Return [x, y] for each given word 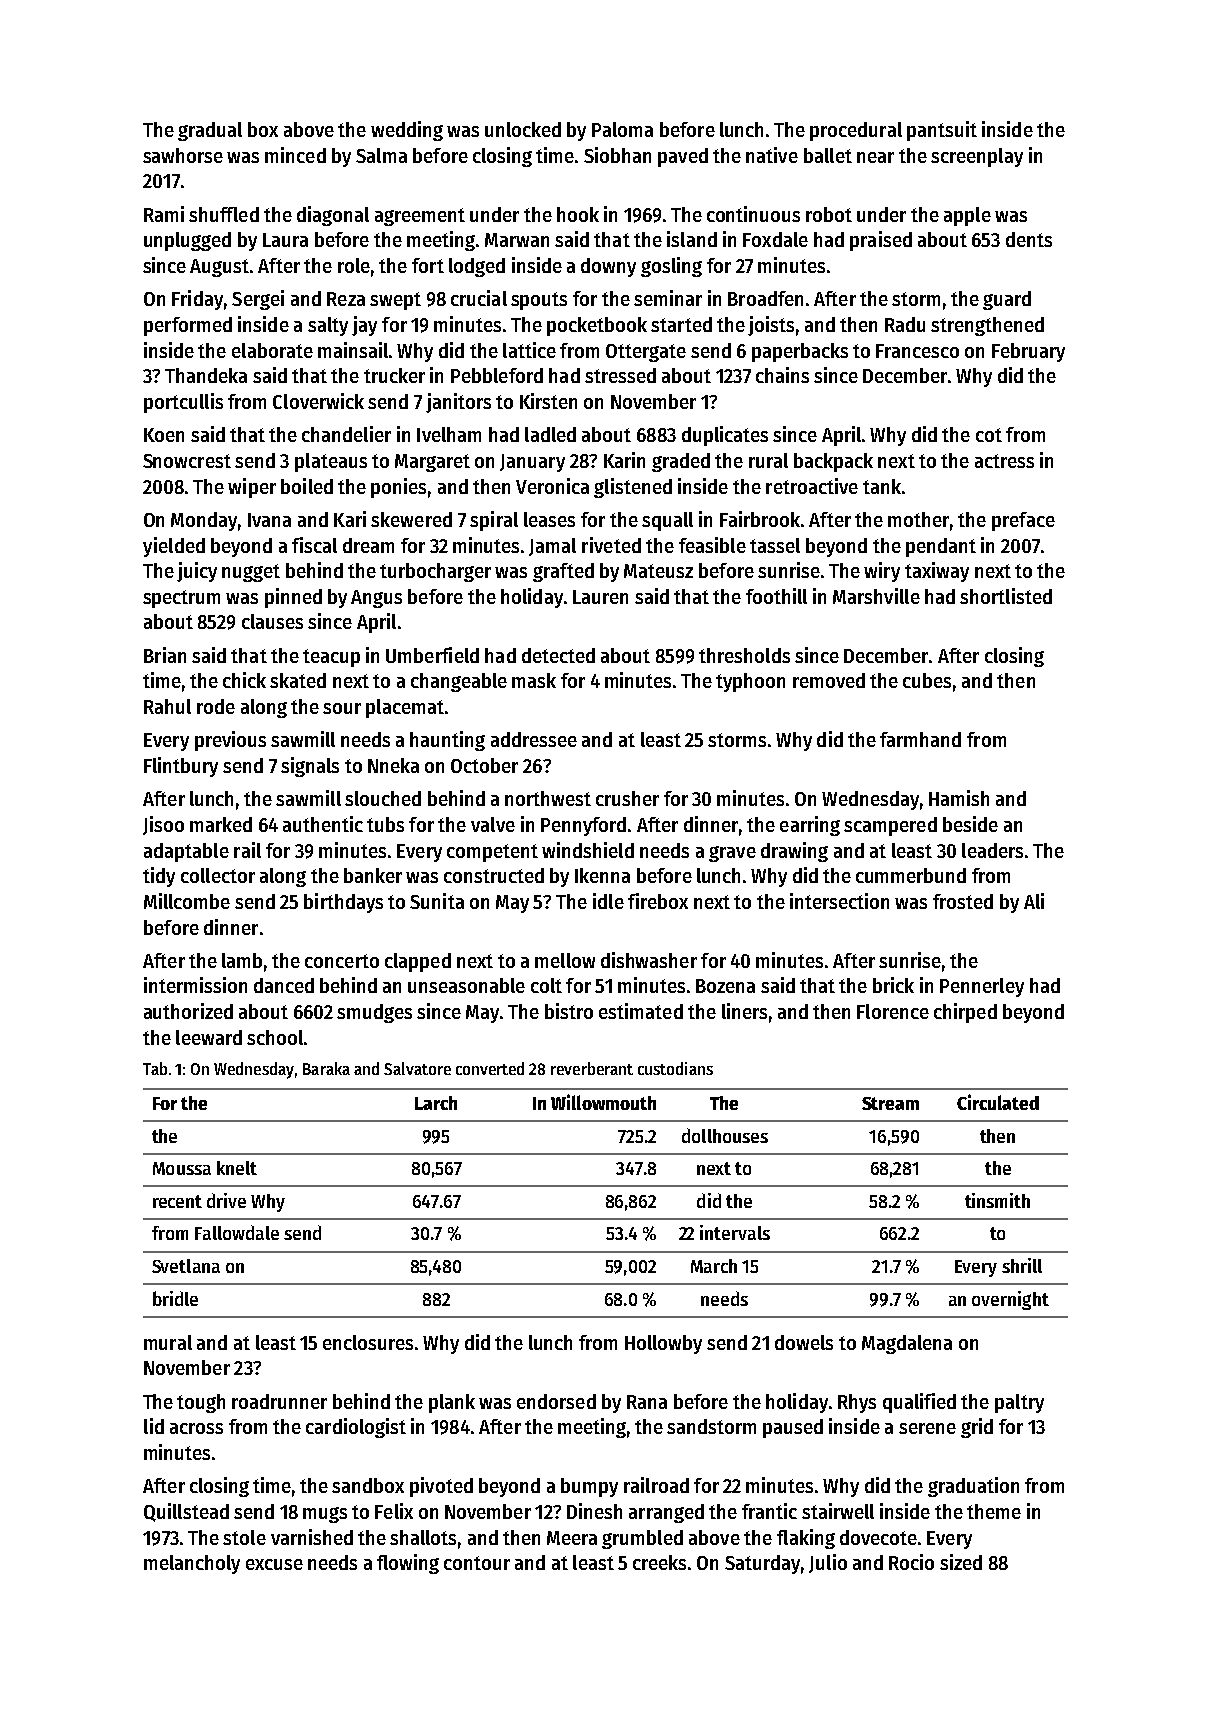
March [714, 1266]
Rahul [167, 706]
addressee [534, 739]
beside [970, 824]
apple [967, 216]
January [532, 463]
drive [226, 1200]
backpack [833, 462]
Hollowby [663, 1344]
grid [977, 1428]
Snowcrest [187, 461]
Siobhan [617, 155]
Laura [285, 240]
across [196, 1428]
